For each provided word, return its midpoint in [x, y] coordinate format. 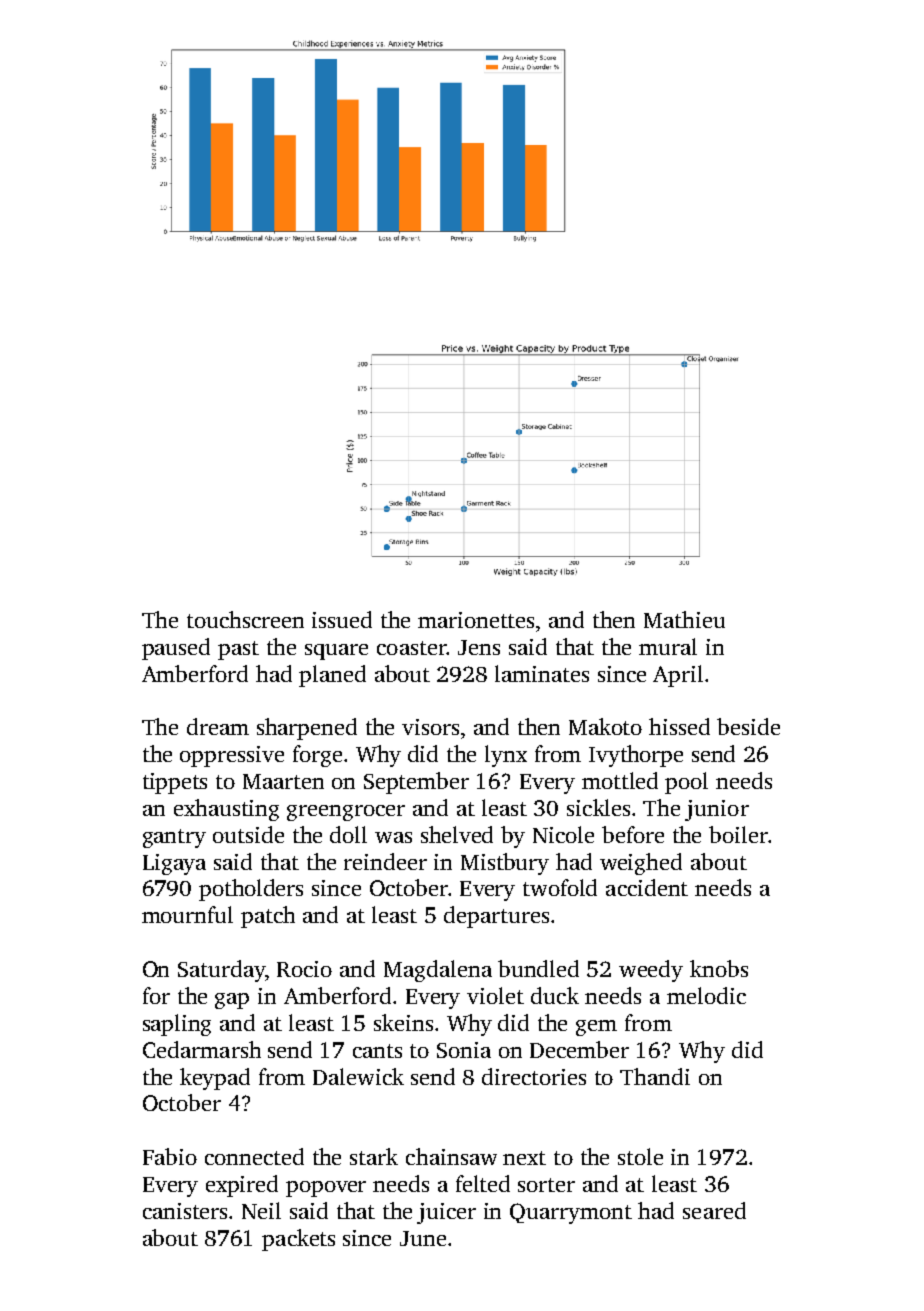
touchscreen [245, 619]
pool [686, 783]
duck [555, 995]
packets [298, 1240]
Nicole [563, 834]
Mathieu [684, 619]
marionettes [476, 620]
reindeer [385, 861]
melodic [706, 995]
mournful [187, 914]
